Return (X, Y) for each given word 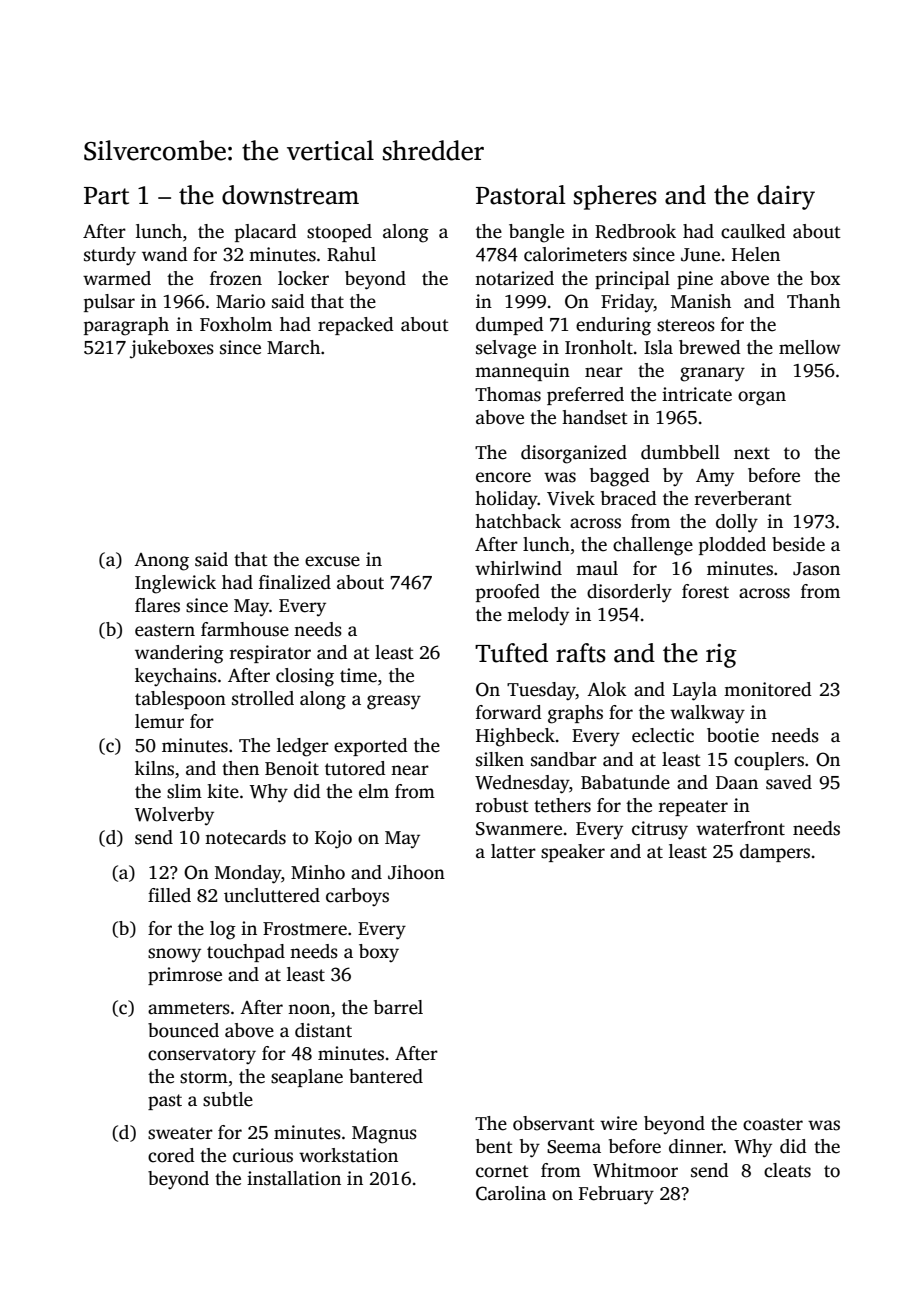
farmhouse (245, 629)
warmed (117, 278)
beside (798, 544)
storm (204, 1077)
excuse (332, 561)
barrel (398, 1007)
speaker (573, 853)
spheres (615, 197)
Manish (701, 301)
